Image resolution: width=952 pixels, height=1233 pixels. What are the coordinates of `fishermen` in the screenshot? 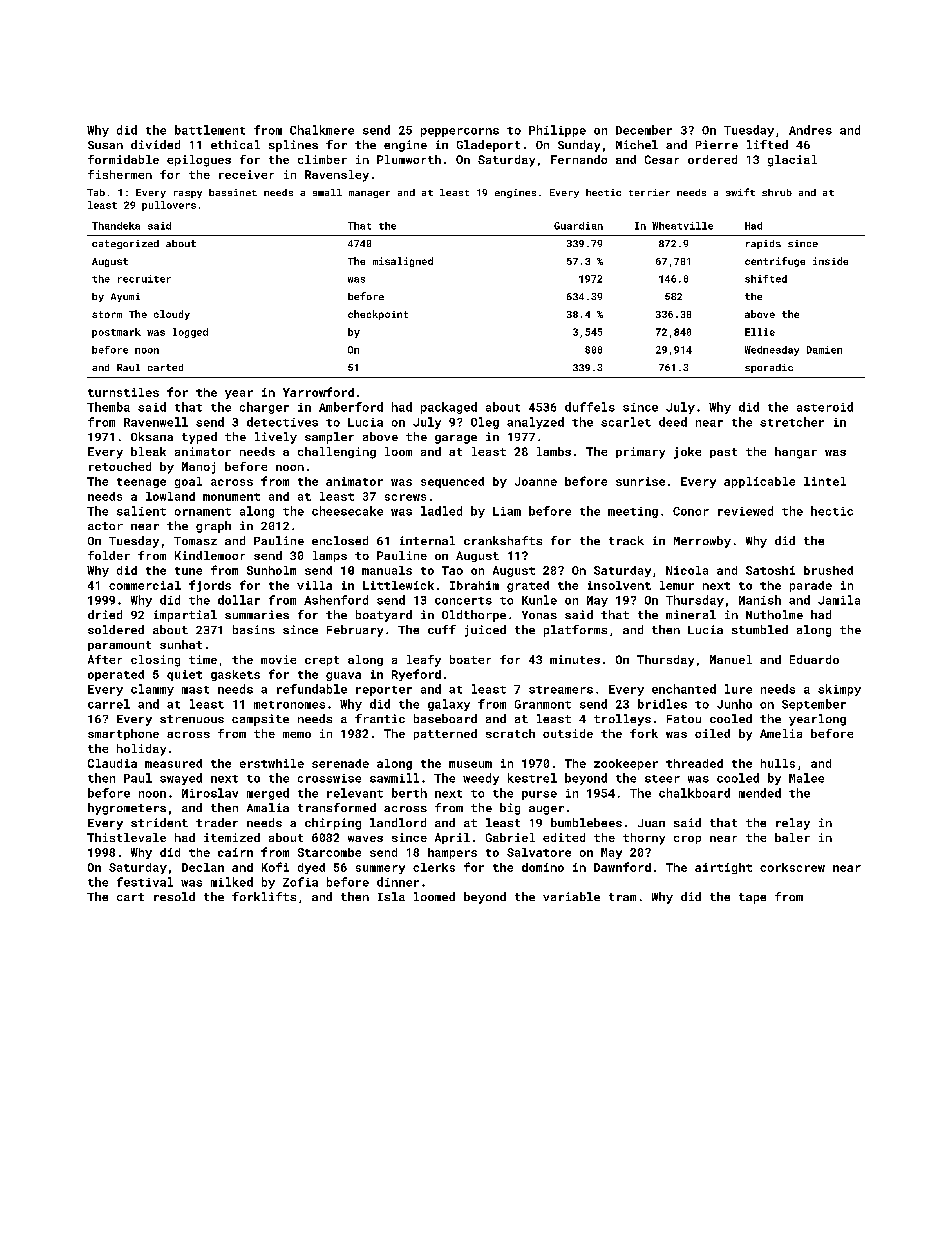 It's located at (120, 174).
